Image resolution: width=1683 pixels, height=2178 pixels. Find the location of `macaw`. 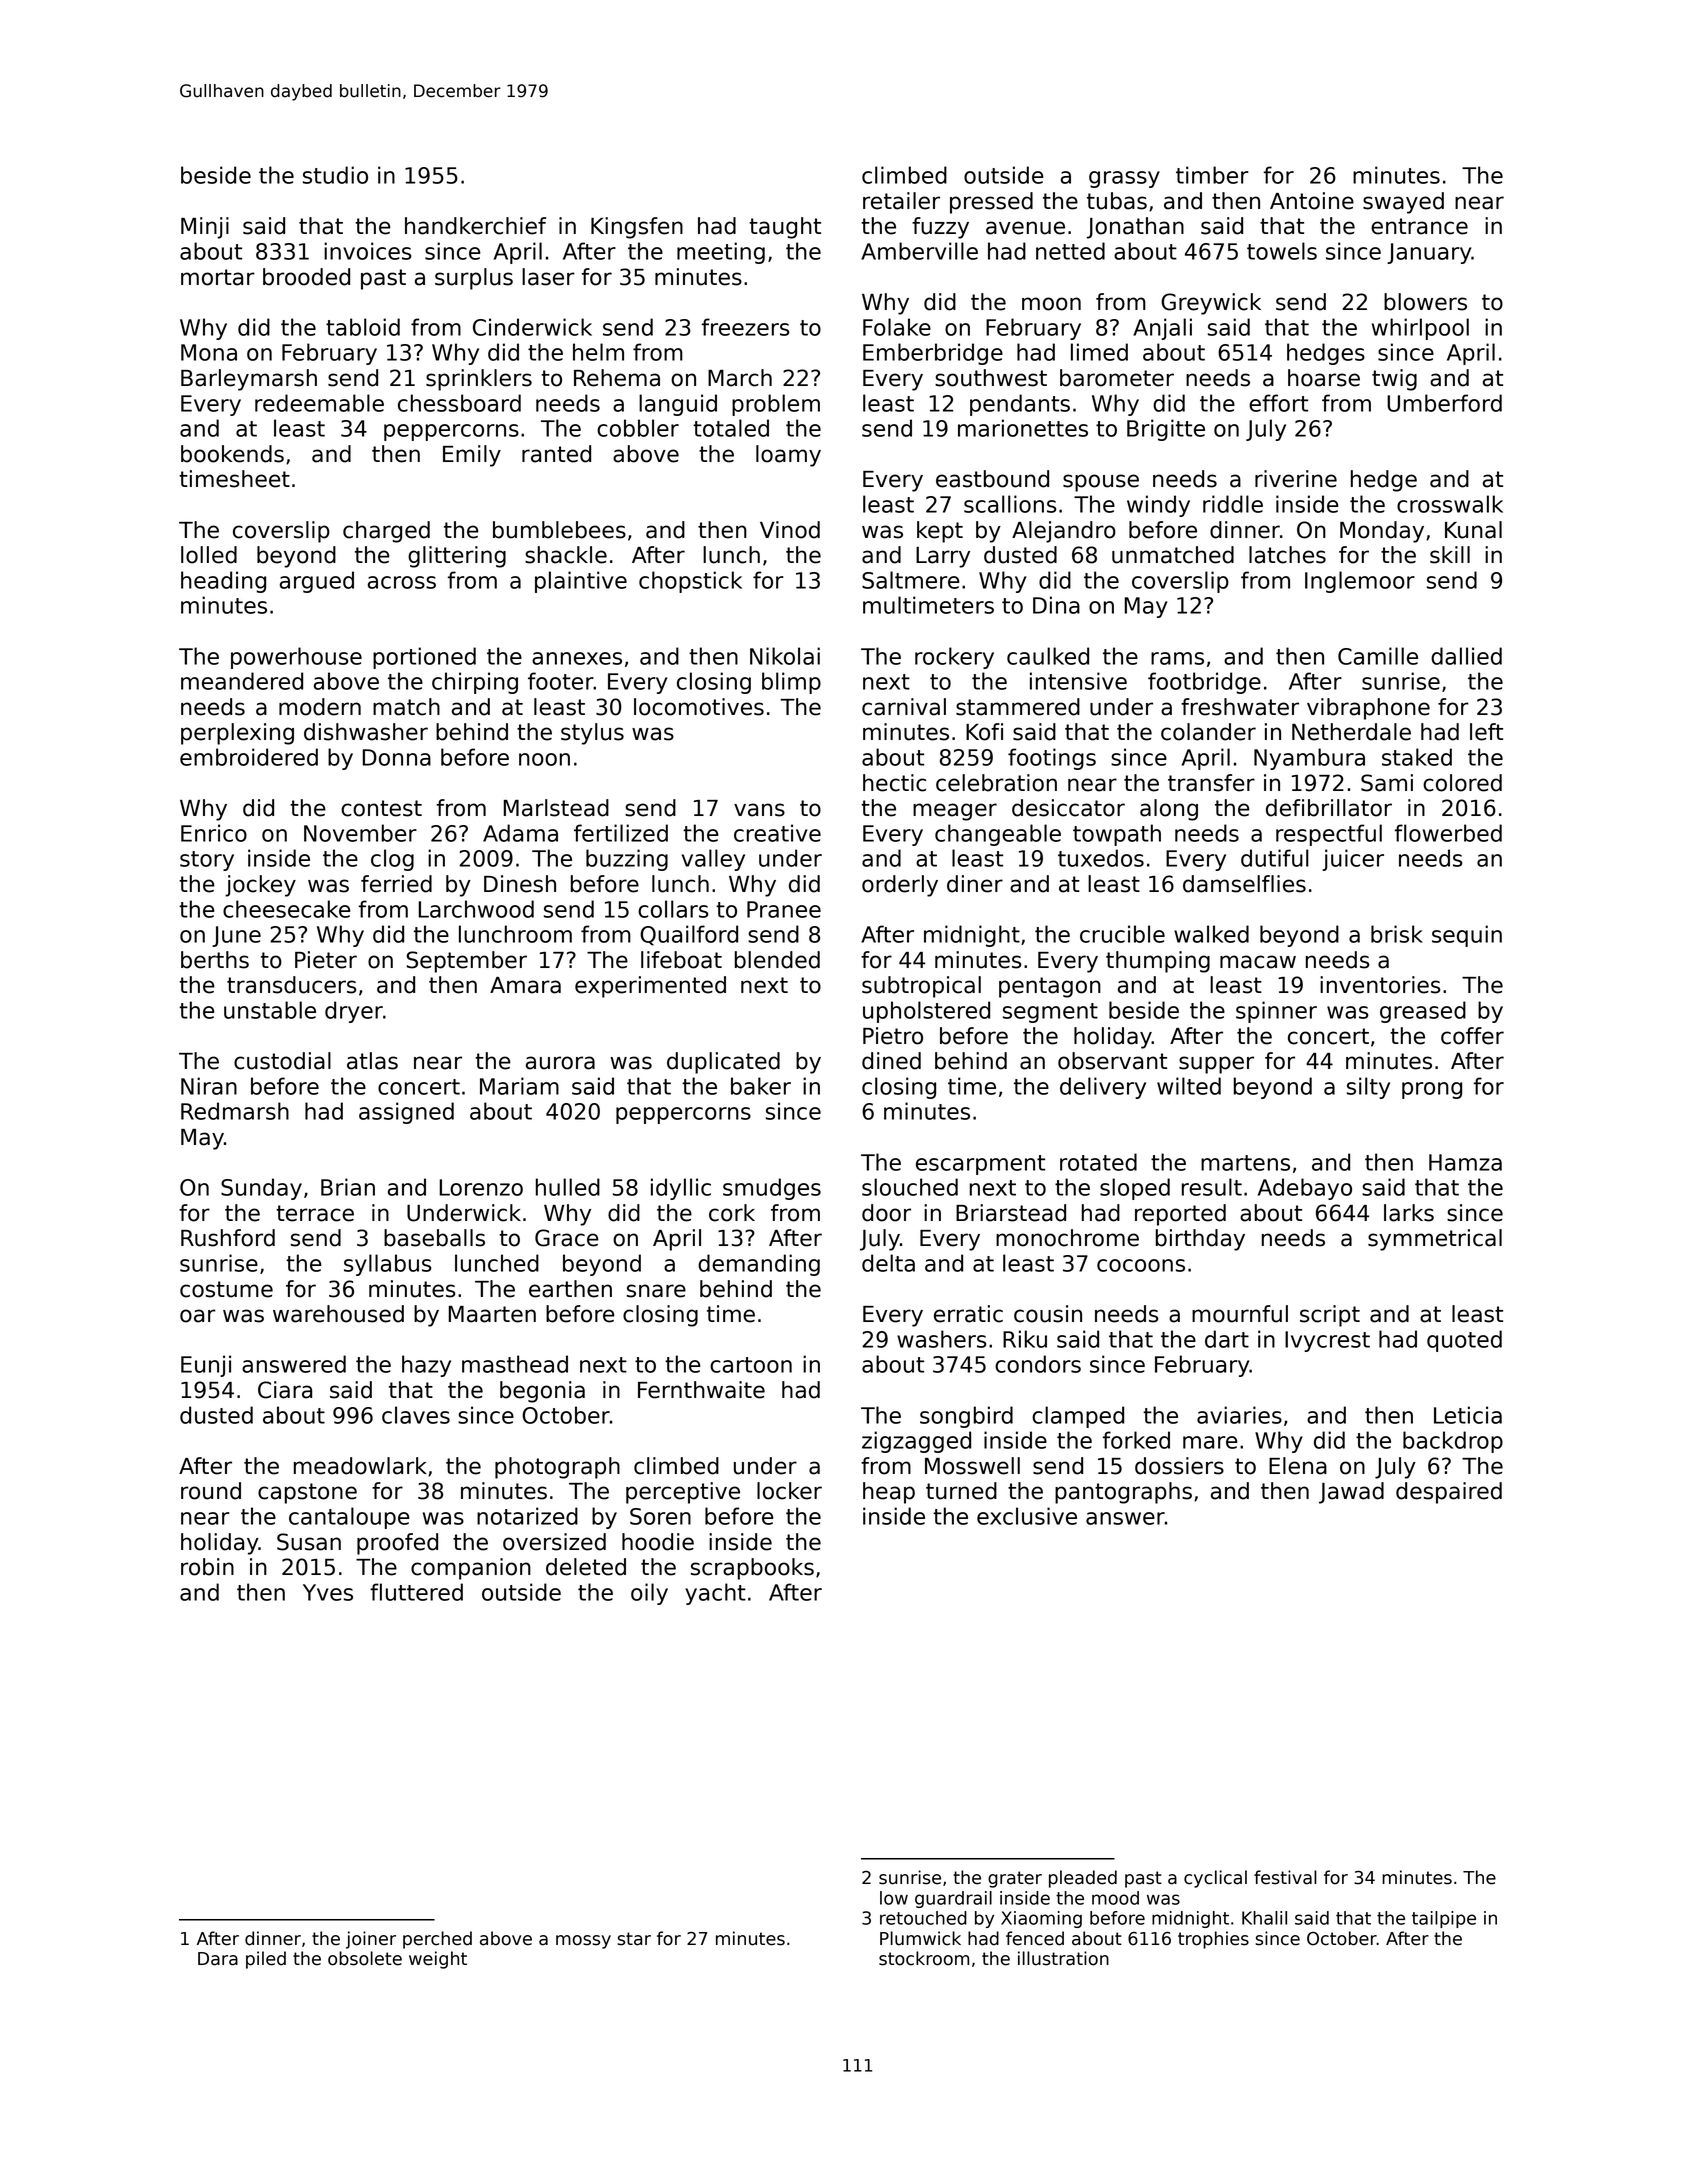

macaw is located at coordinates (1258, 962).
